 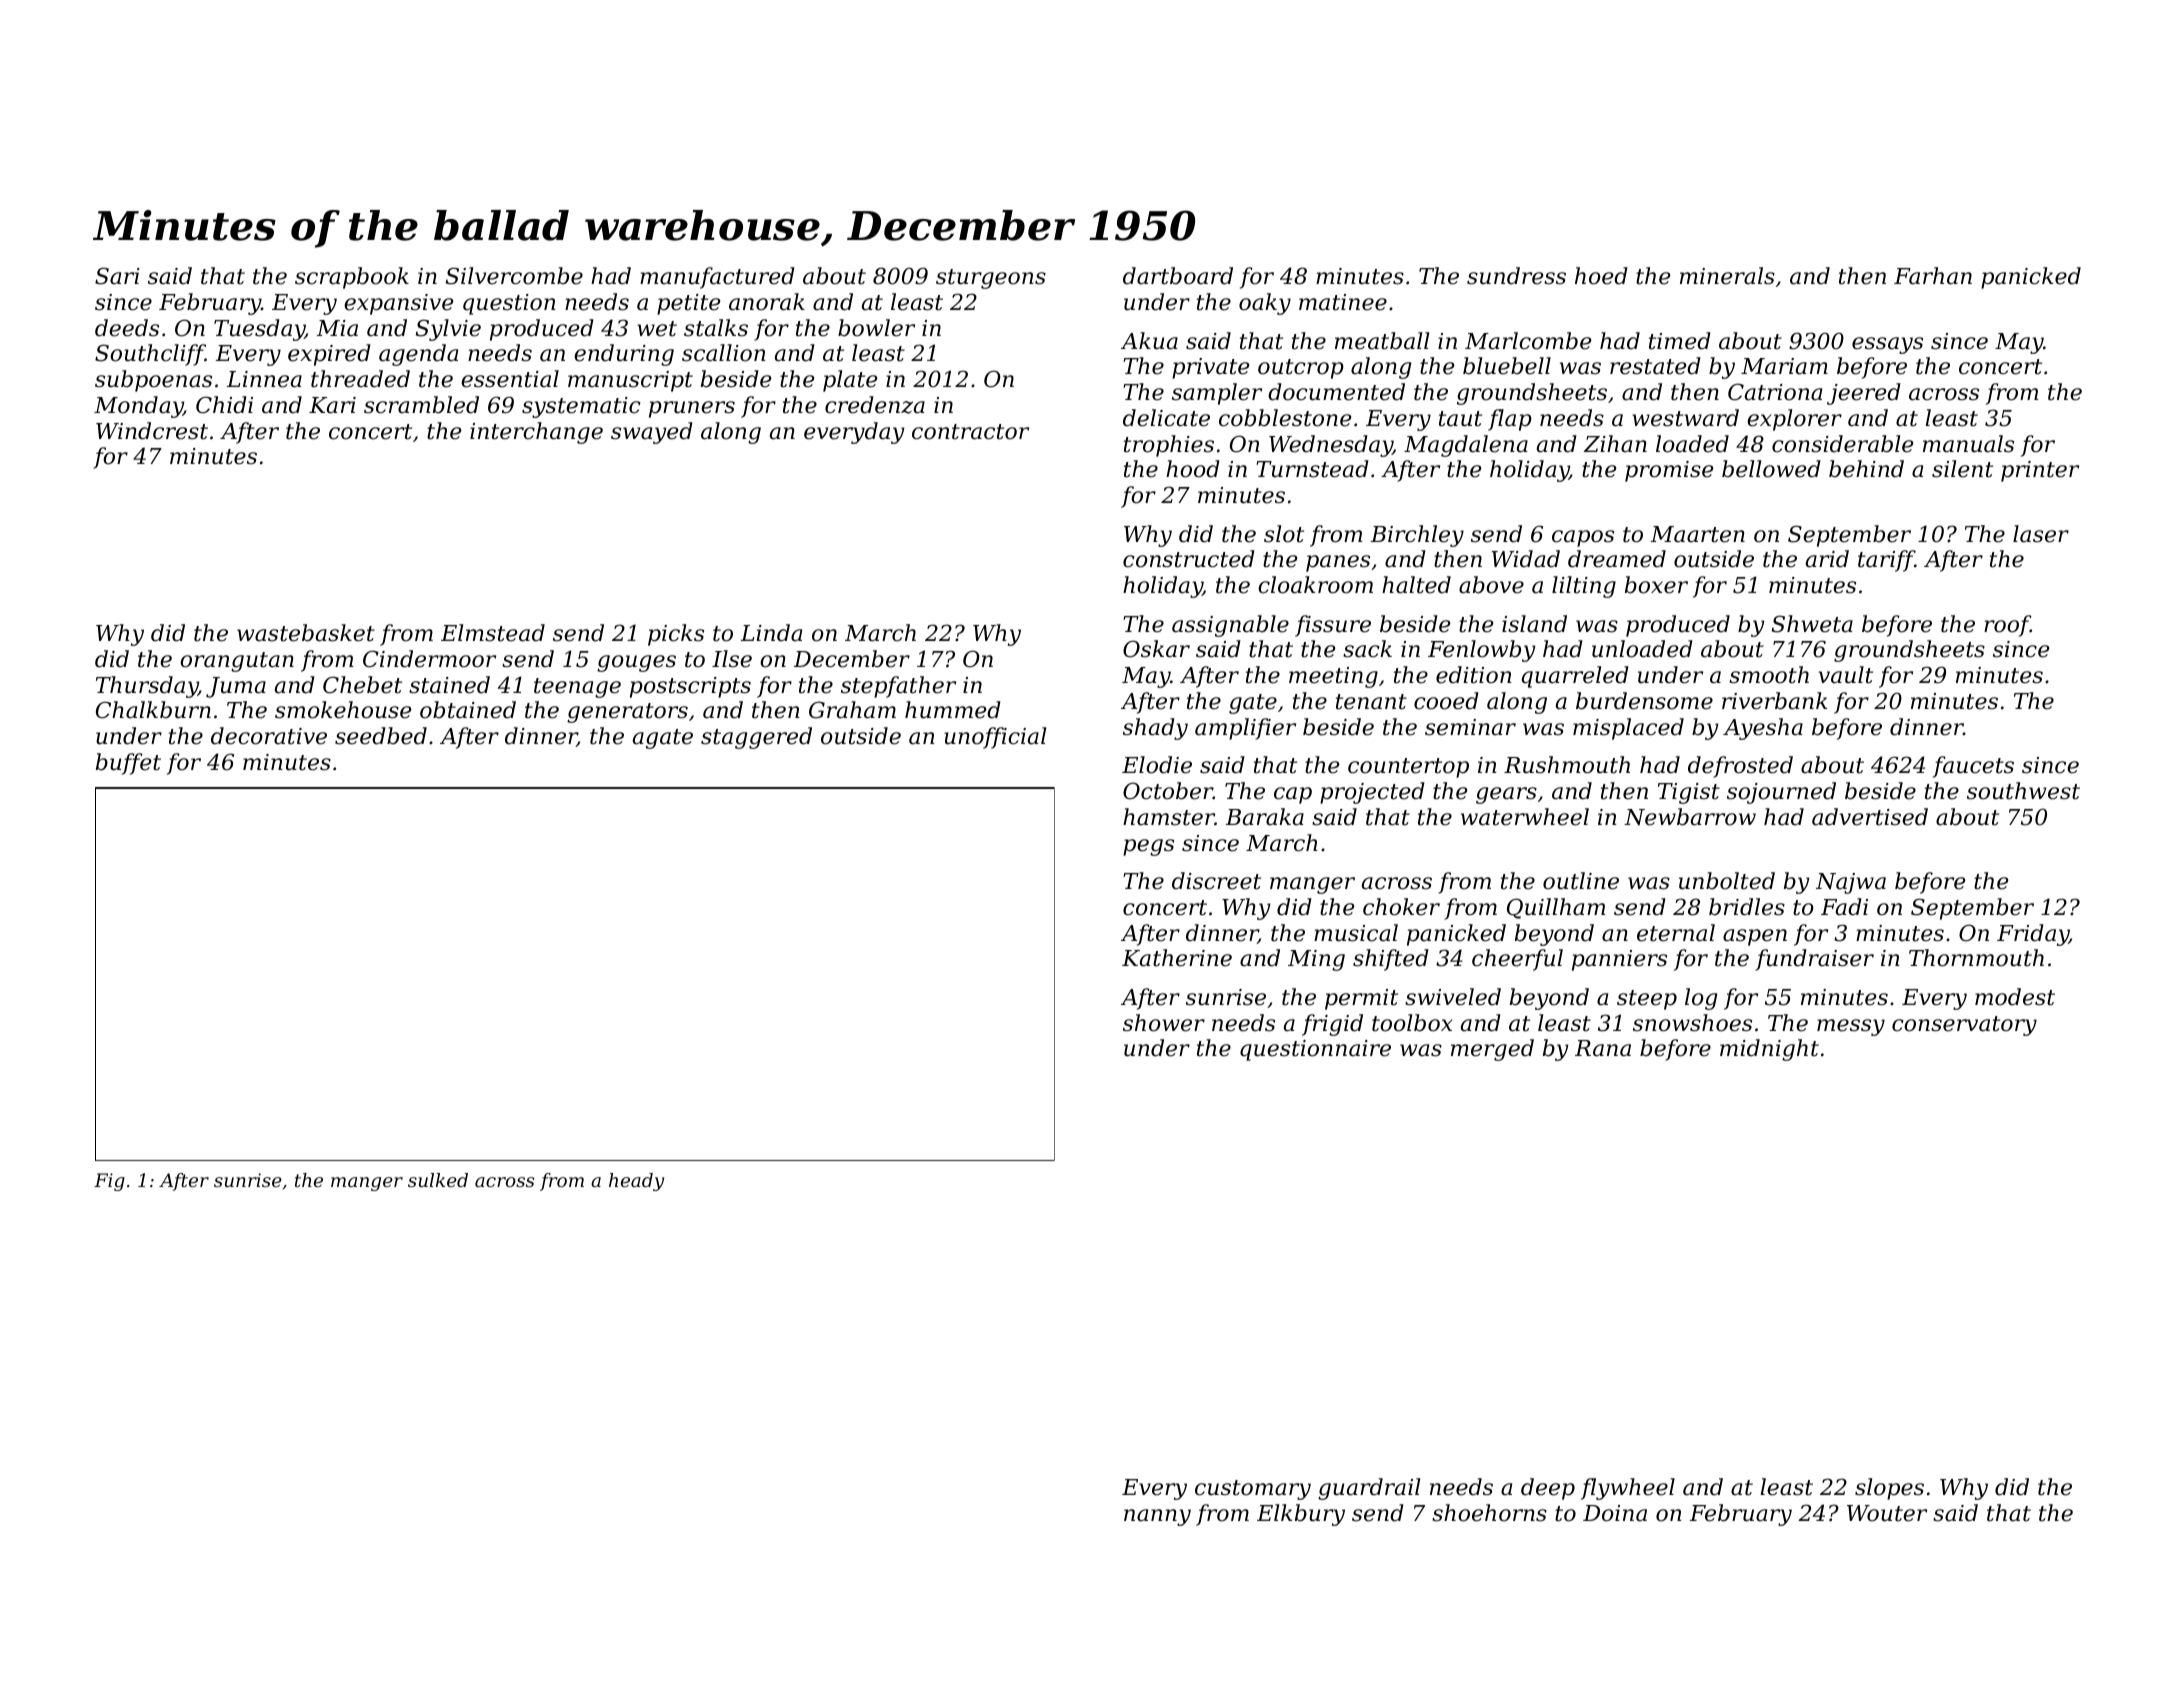 What do you see at coordinates (1265, 817) in the image?
I see `Baraka` at bounding box center [1265, 817].
